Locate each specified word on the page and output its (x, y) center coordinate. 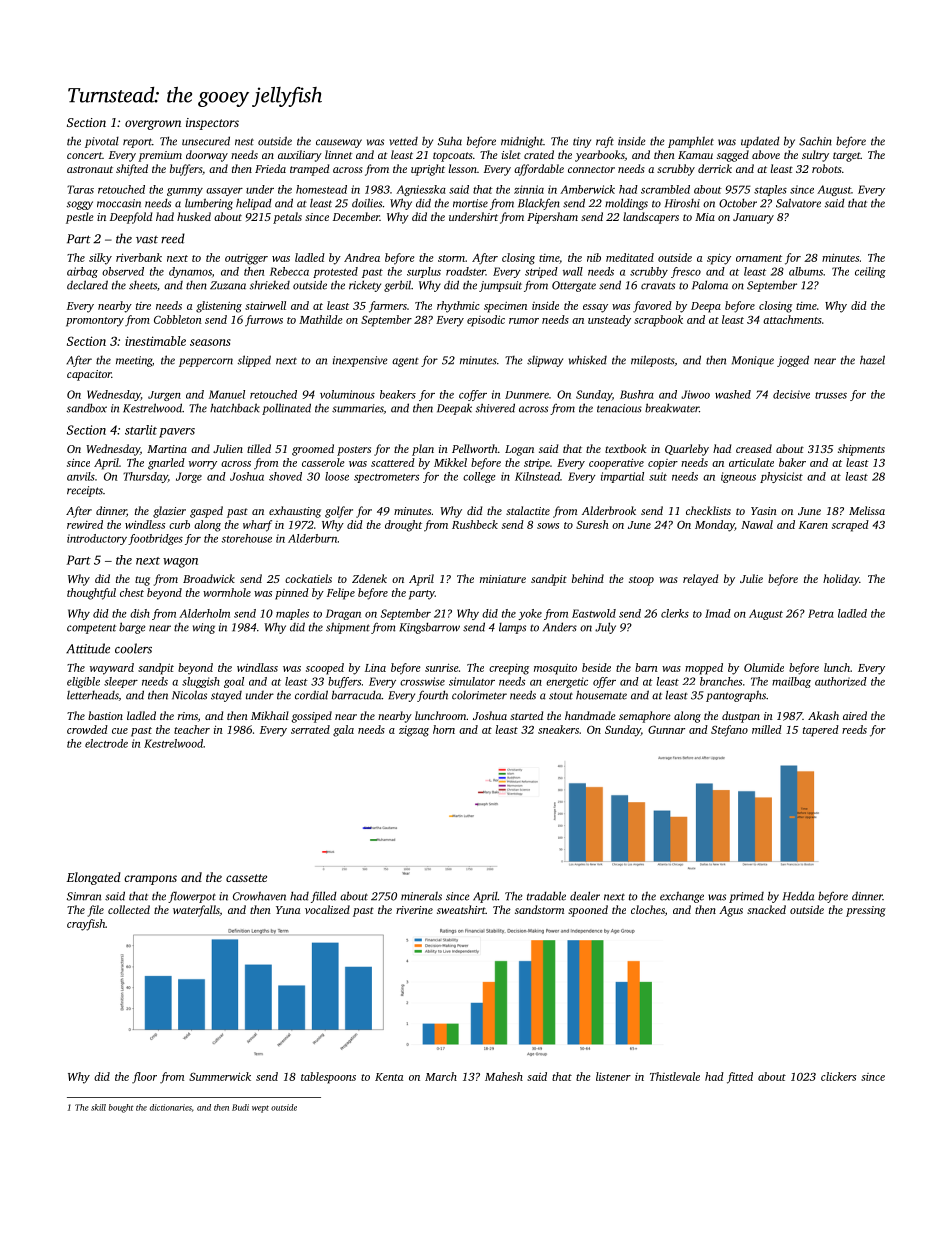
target (847, 157)
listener (613, 1076)
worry (203, 465)
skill (98, 1107)
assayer (224, 192)
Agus (731, 911)
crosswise (422, 681)
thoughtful (91, 594)
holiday (841, 580)
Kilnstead (537, 476)
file (96, 911)
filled (324, 897)
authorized (841, 681)
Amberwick (587, 189)
